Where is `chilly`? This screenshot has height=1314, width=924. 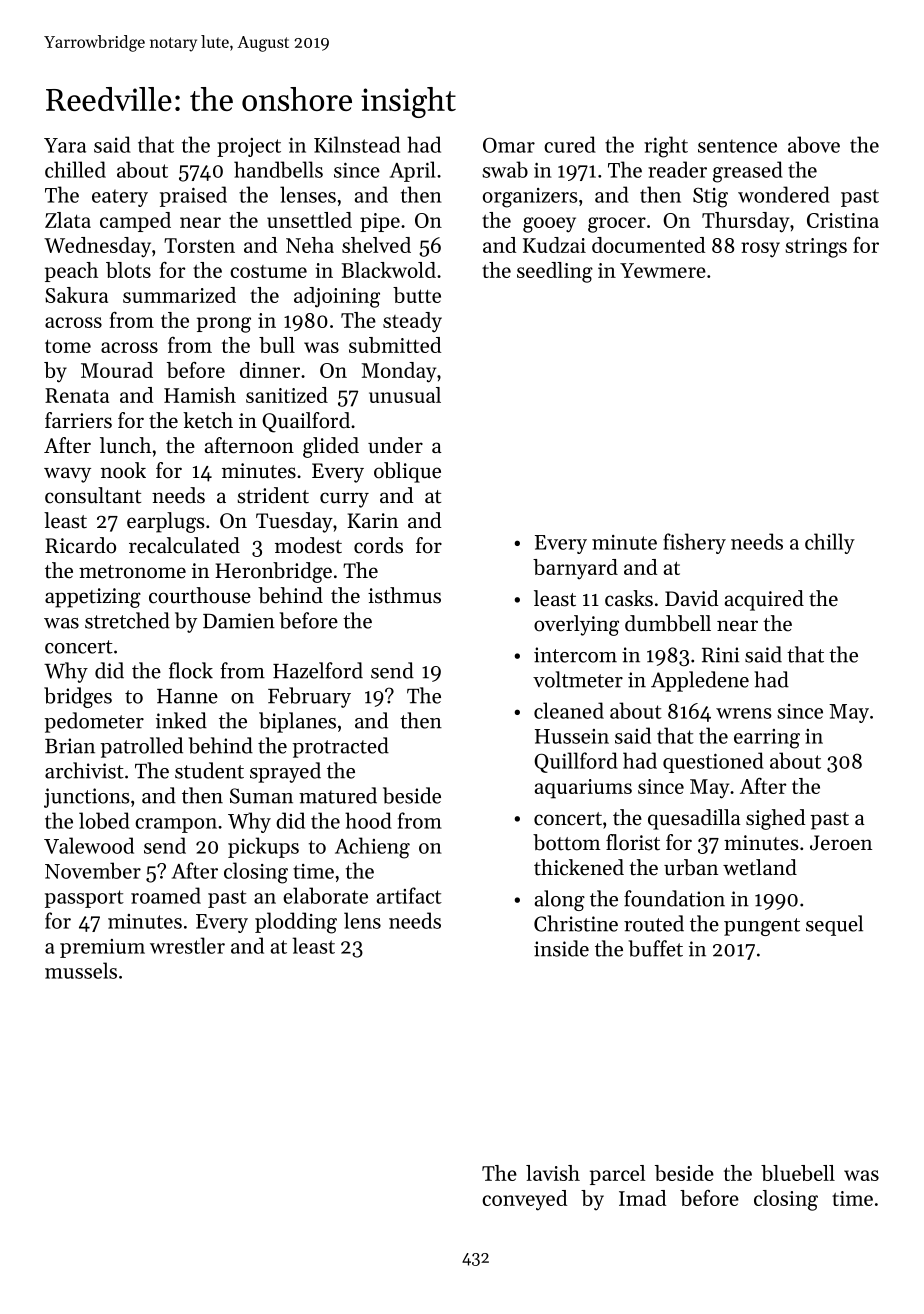 chilly is located at coordinates (830, 543).
